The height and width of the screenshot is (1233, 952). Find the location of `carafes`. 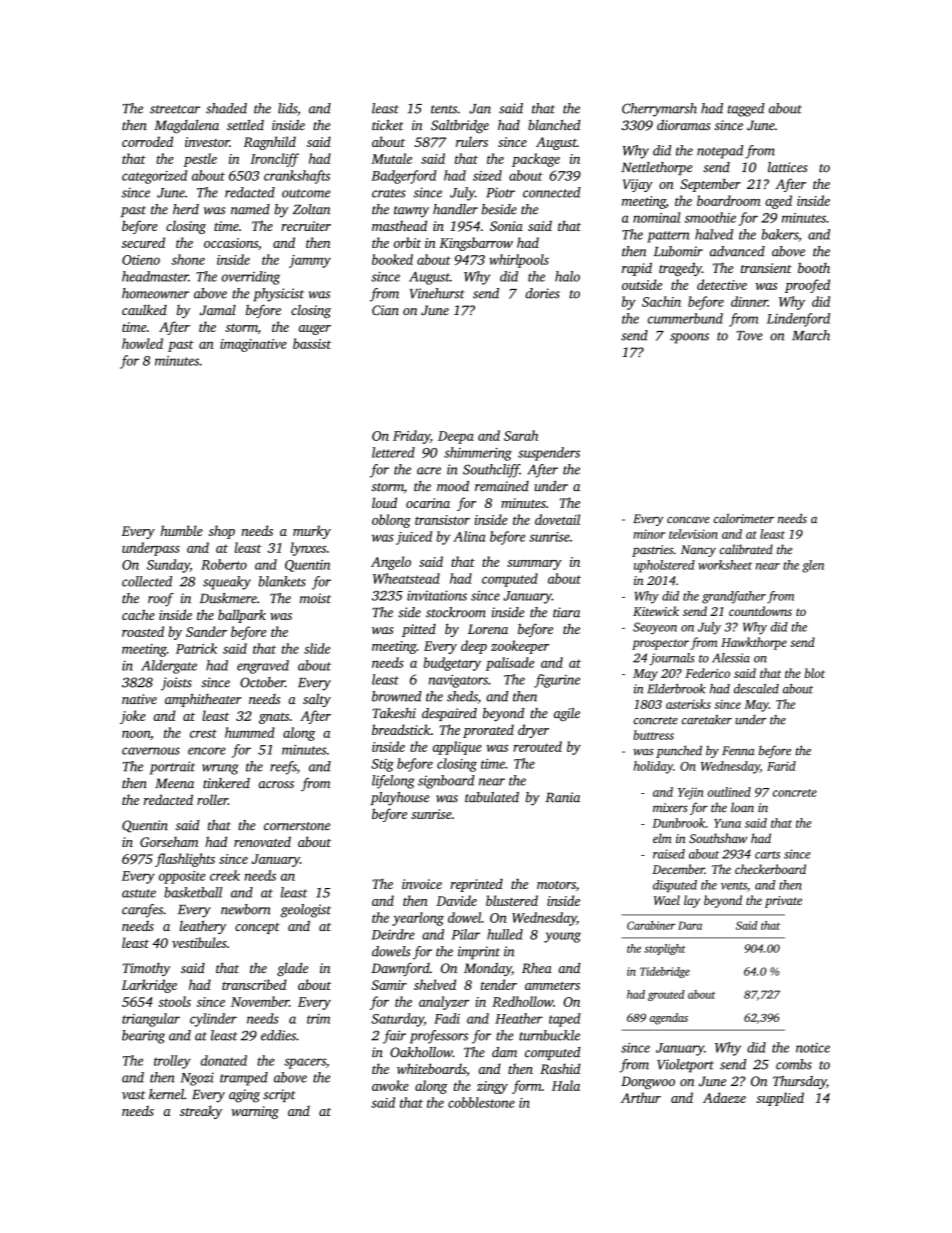

carafes is located at coordinates (142, 911).
